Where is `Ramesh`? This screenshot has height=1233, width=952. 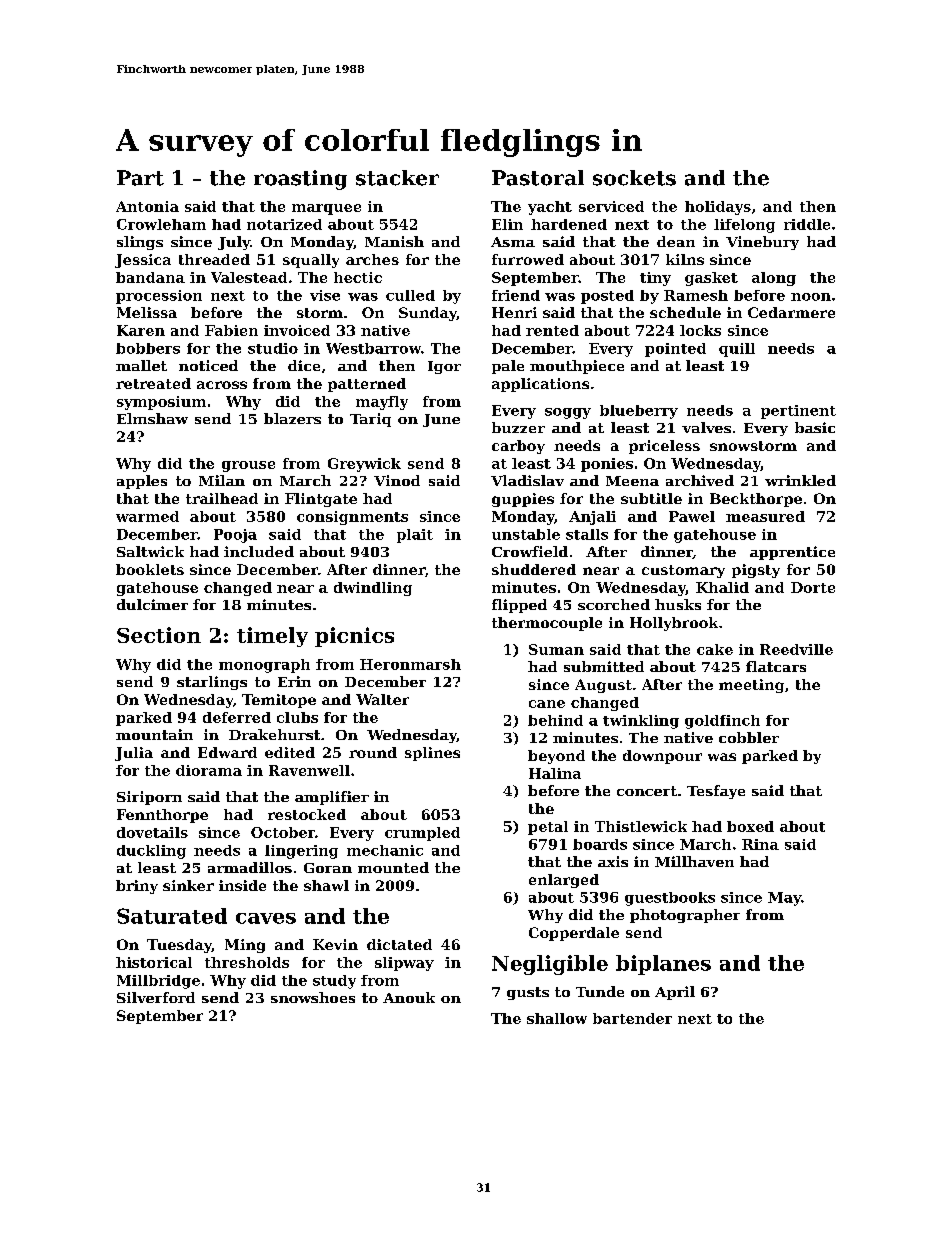
Ramesh is located at coordinates (696, 295).
